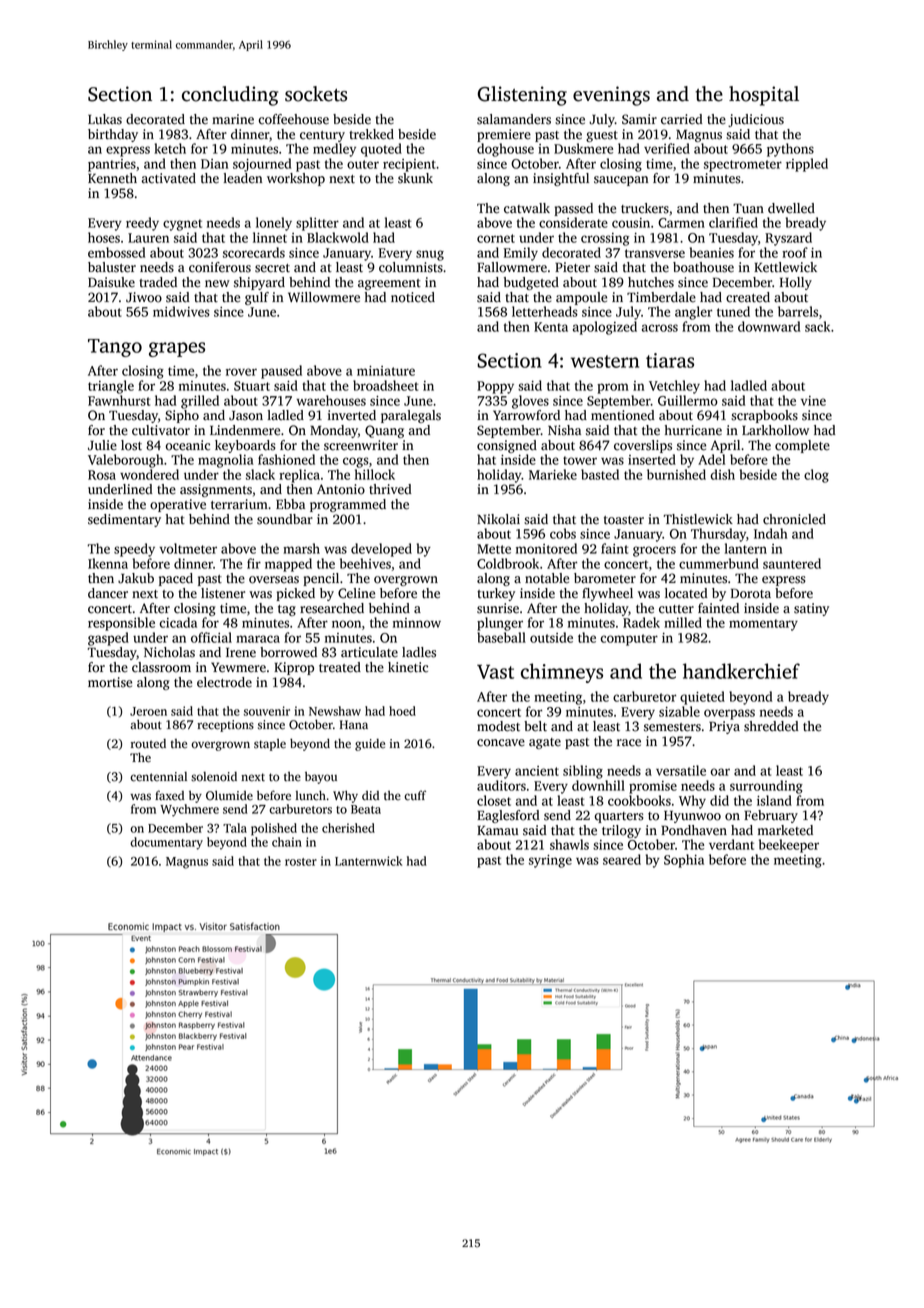 The height and width of the page is (1308, 924). What do you see at coordinates (105, 119) in the page?
I see `Lukas` at bounding box center [105, 119].
